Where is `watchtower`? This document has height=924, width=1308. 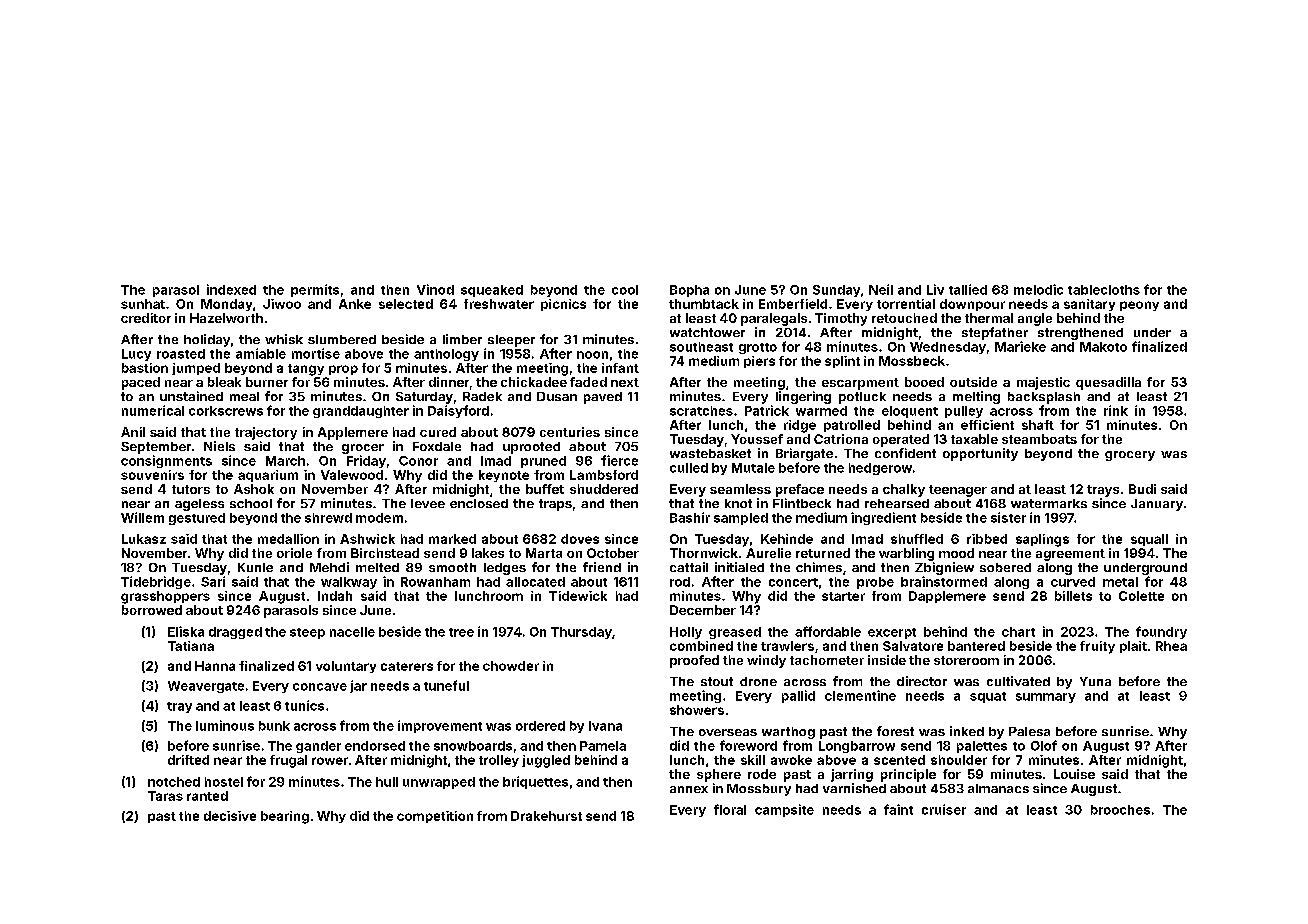 watchtower is located at coordinates (707, 332).
